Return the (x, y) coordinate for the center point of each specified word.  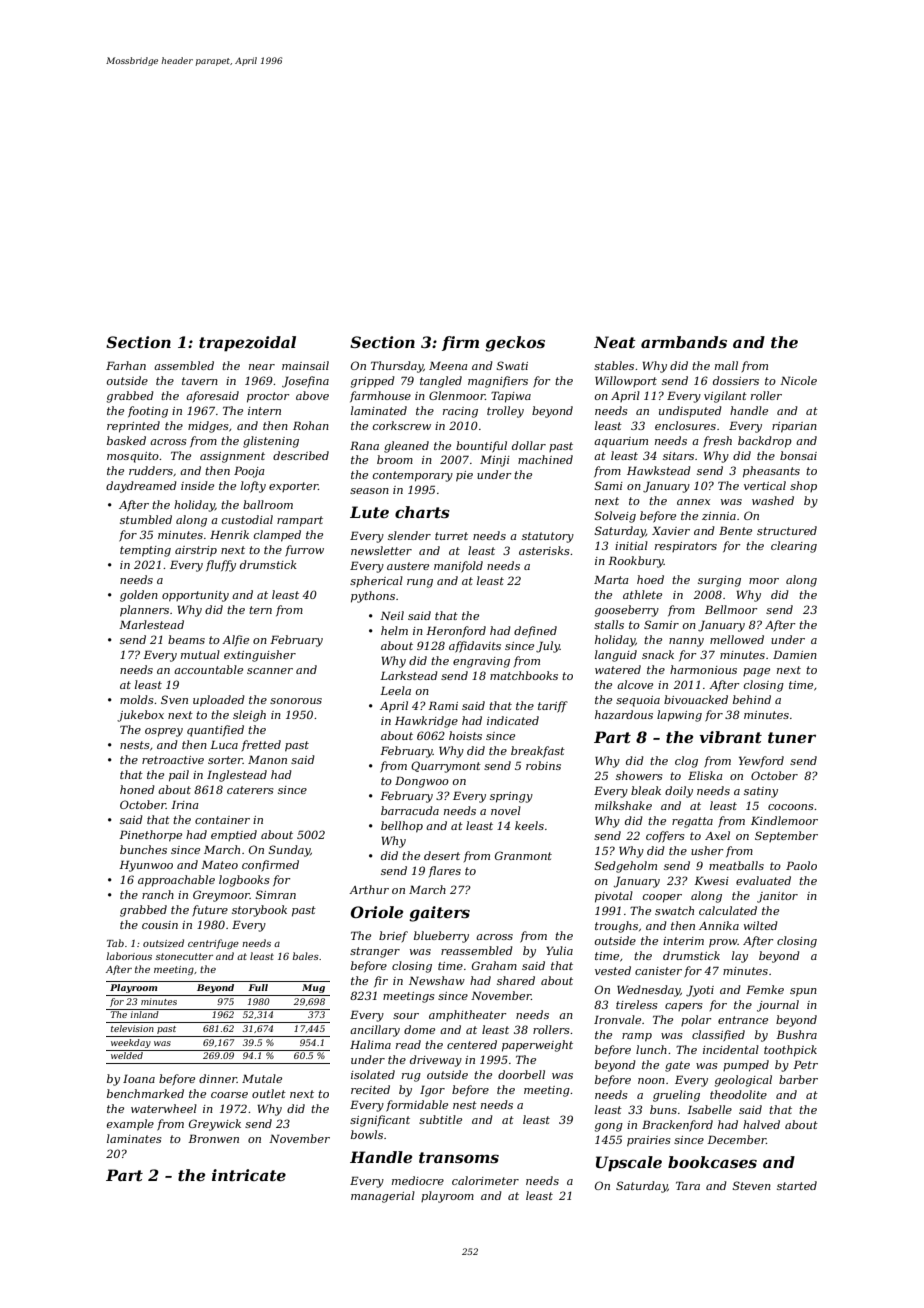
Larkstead (409, 675)
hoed (650, 579)
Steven (752, 1185)
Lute (369, 512)
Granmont (523, 855)
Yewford (761, 762)
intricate (249, 1175)
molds (137, 699)
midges (208, 427)
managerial (383, 1197)
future (210, 911)
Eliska (705, 775)
